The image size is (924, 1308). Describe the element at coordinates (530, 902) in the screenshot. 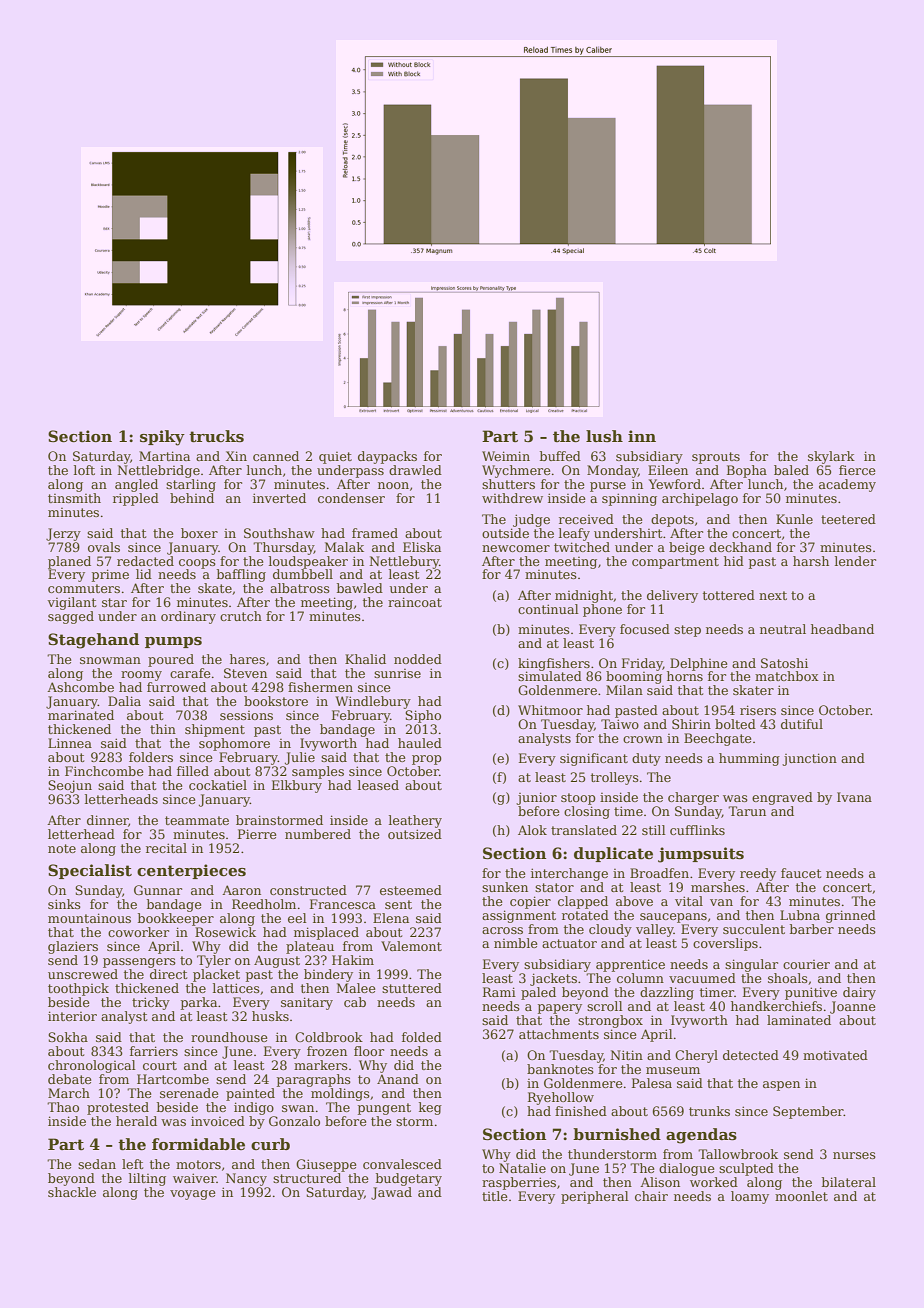

I see `copier` at that location.
